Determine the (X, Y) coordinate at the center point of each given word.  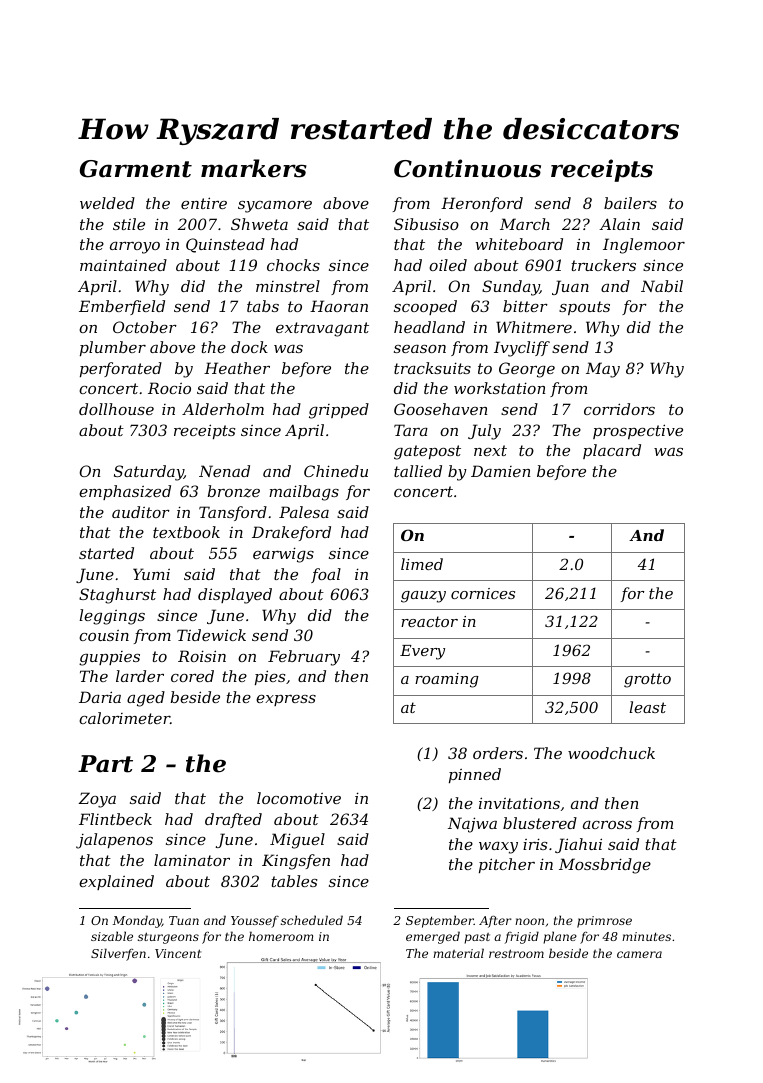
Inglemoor (644, 246)
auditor (141, 512)
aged (146, 699)
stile (129, 224)
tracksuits (432, 368)
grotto (647, 680)
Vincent (178, 953)
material (458, 953)
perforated (121, 369)
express (286, 700)
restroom (516, 953)
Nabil (662, 286)
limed (422, 564)
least (647, 707)
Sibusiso (426, 224)
